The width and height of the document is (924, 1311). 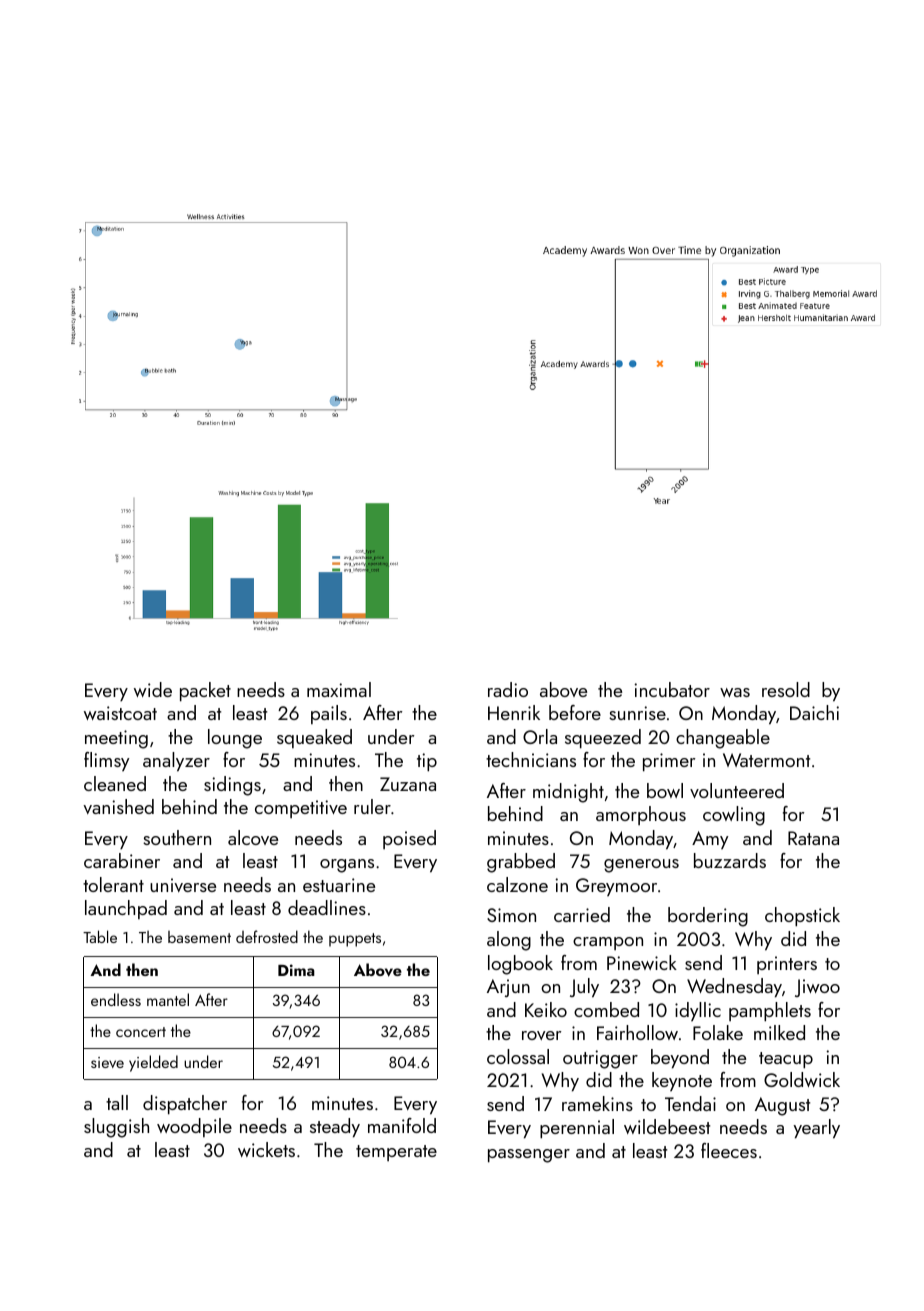 What do you see at coordinates (168, 999) in the document?
I see `mantel` at bounding box center [168, 999].
